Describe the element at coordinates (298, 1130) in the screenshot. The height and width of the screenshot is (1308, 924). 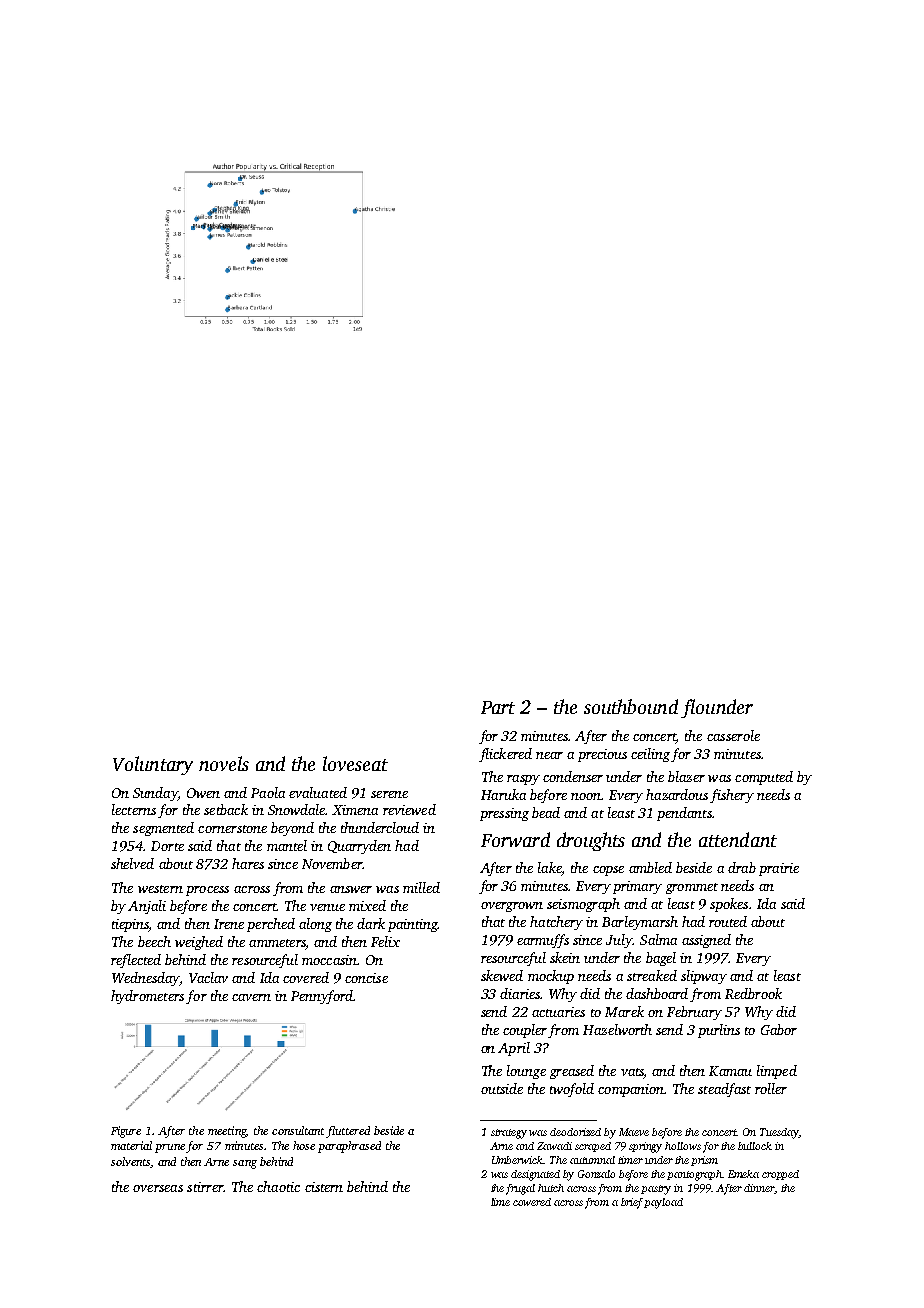
I see `consultant` at that location.
